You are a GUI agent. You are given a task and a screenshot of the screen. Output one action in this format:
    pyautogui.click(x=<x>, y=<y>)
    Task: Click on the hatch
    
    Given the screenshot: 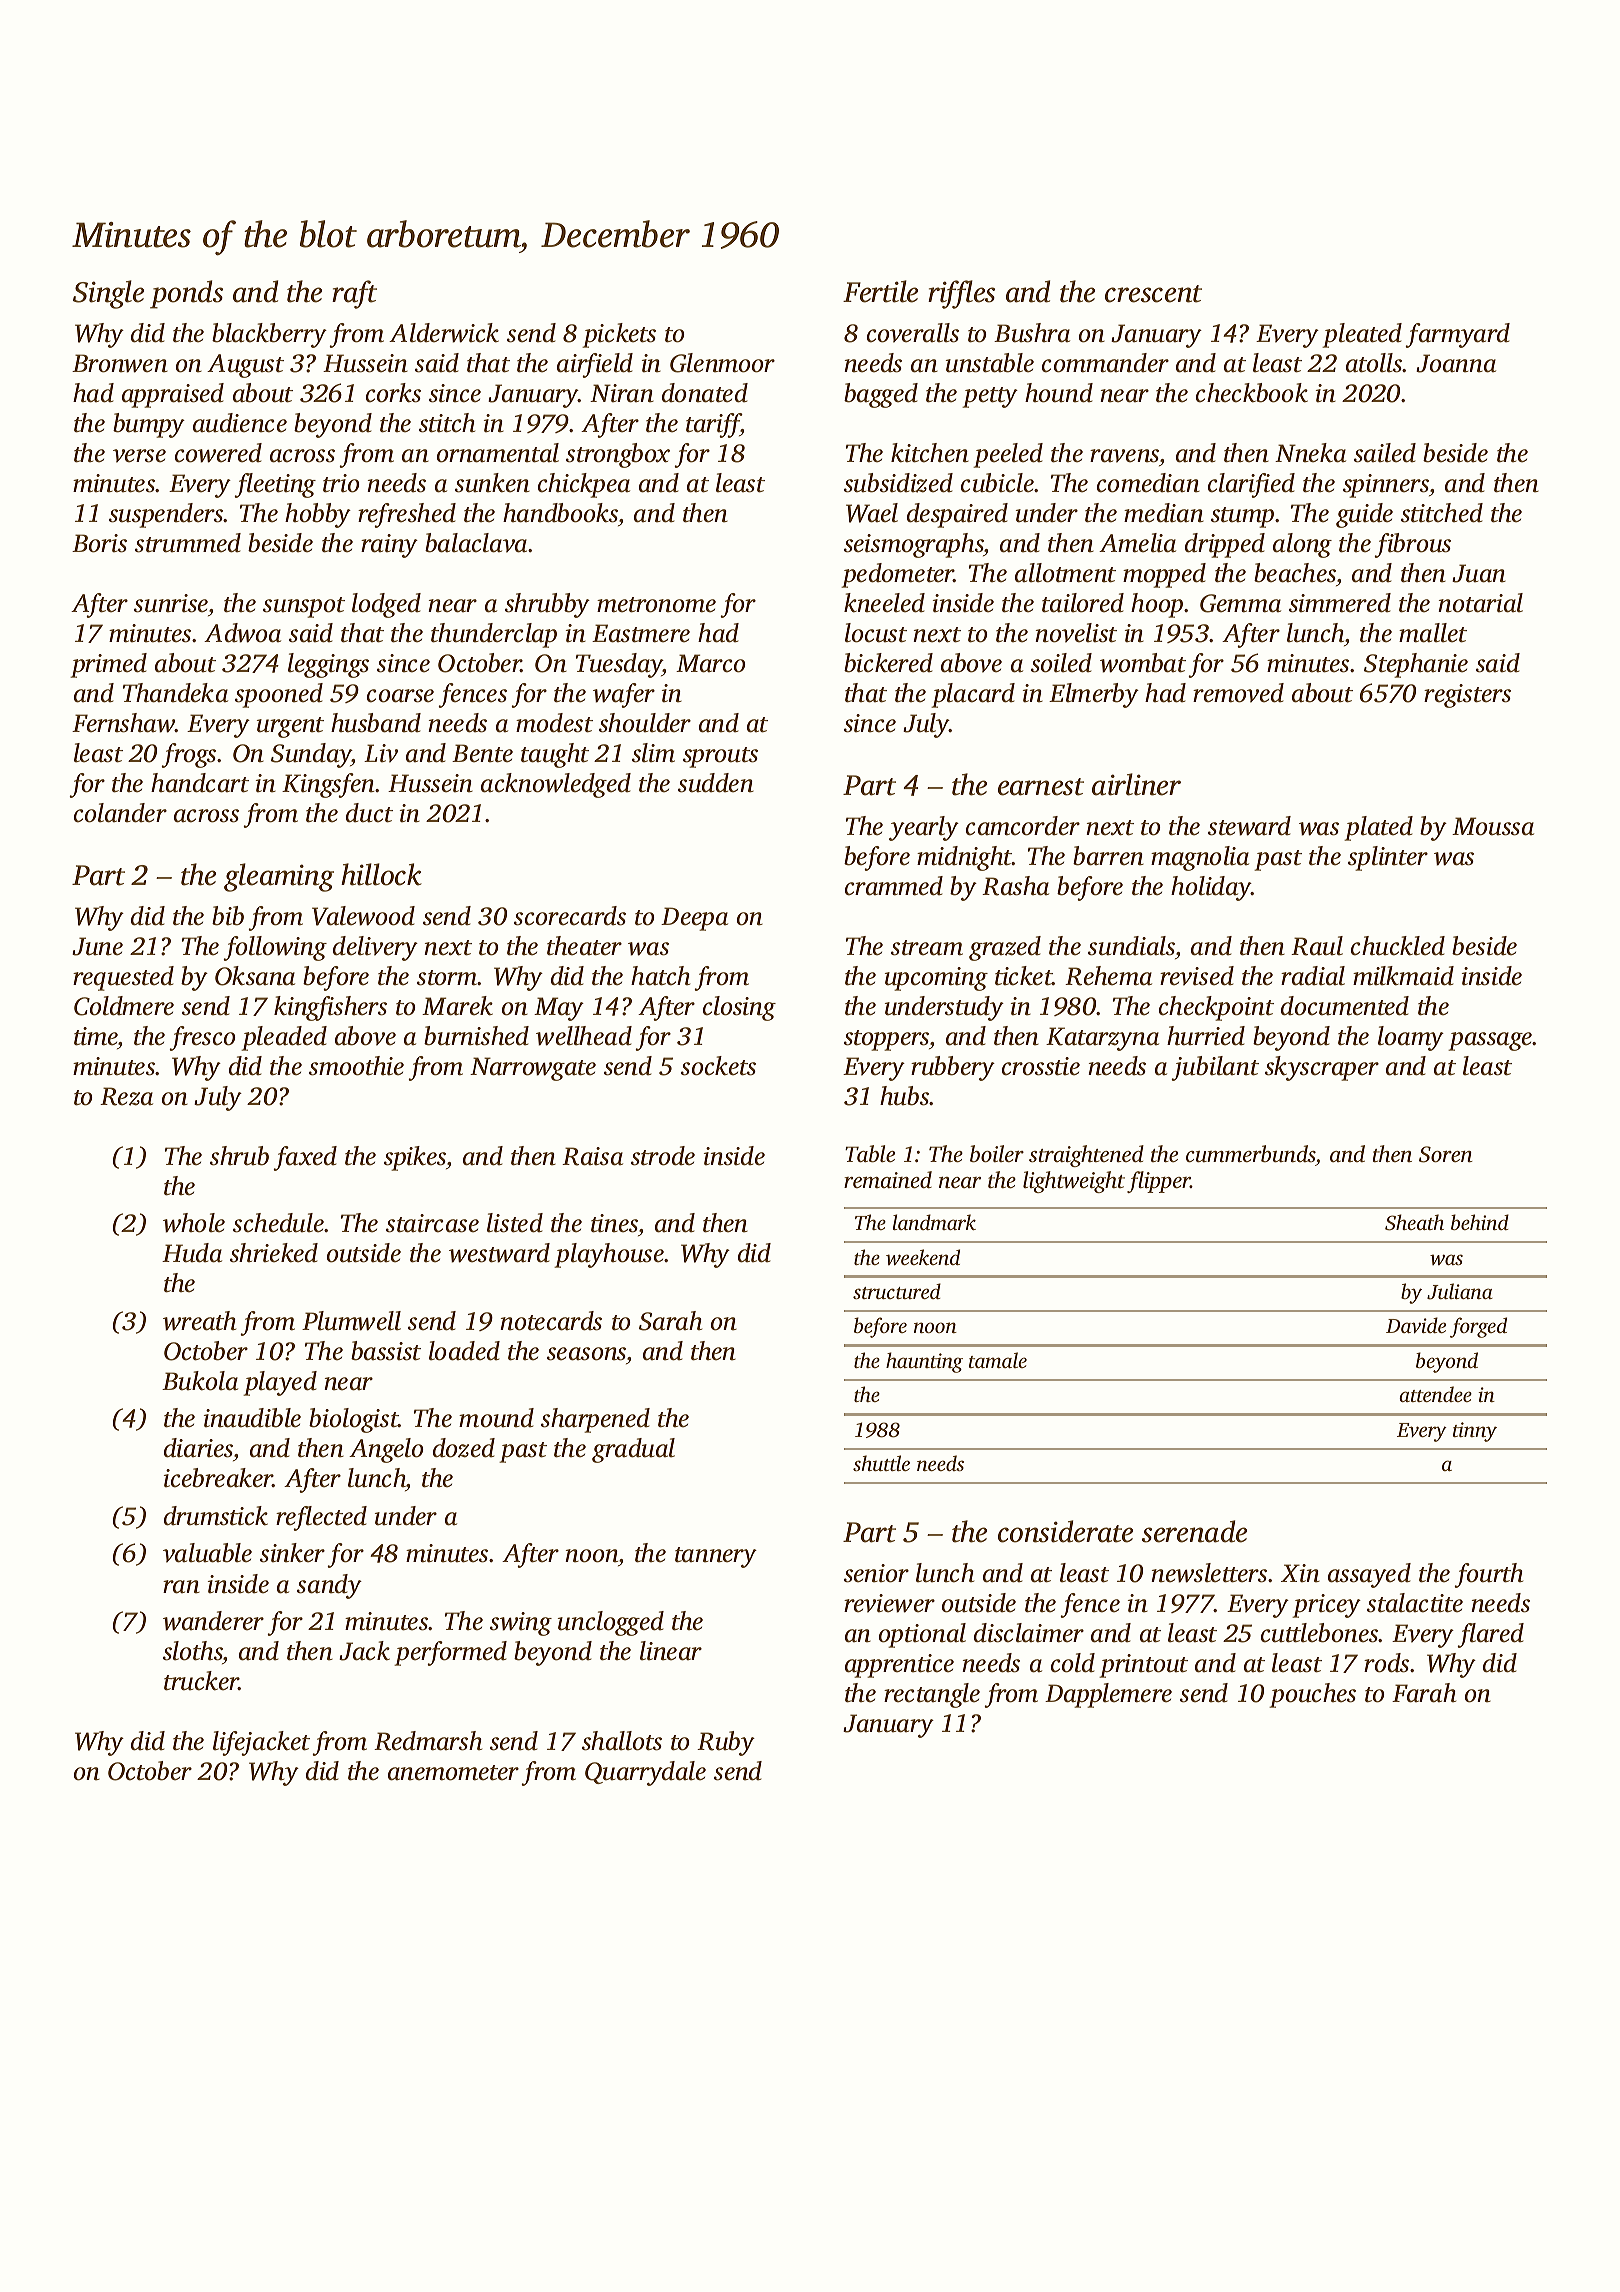 What is the action you would take?
    pyautogui.click(x=660, y=976)
